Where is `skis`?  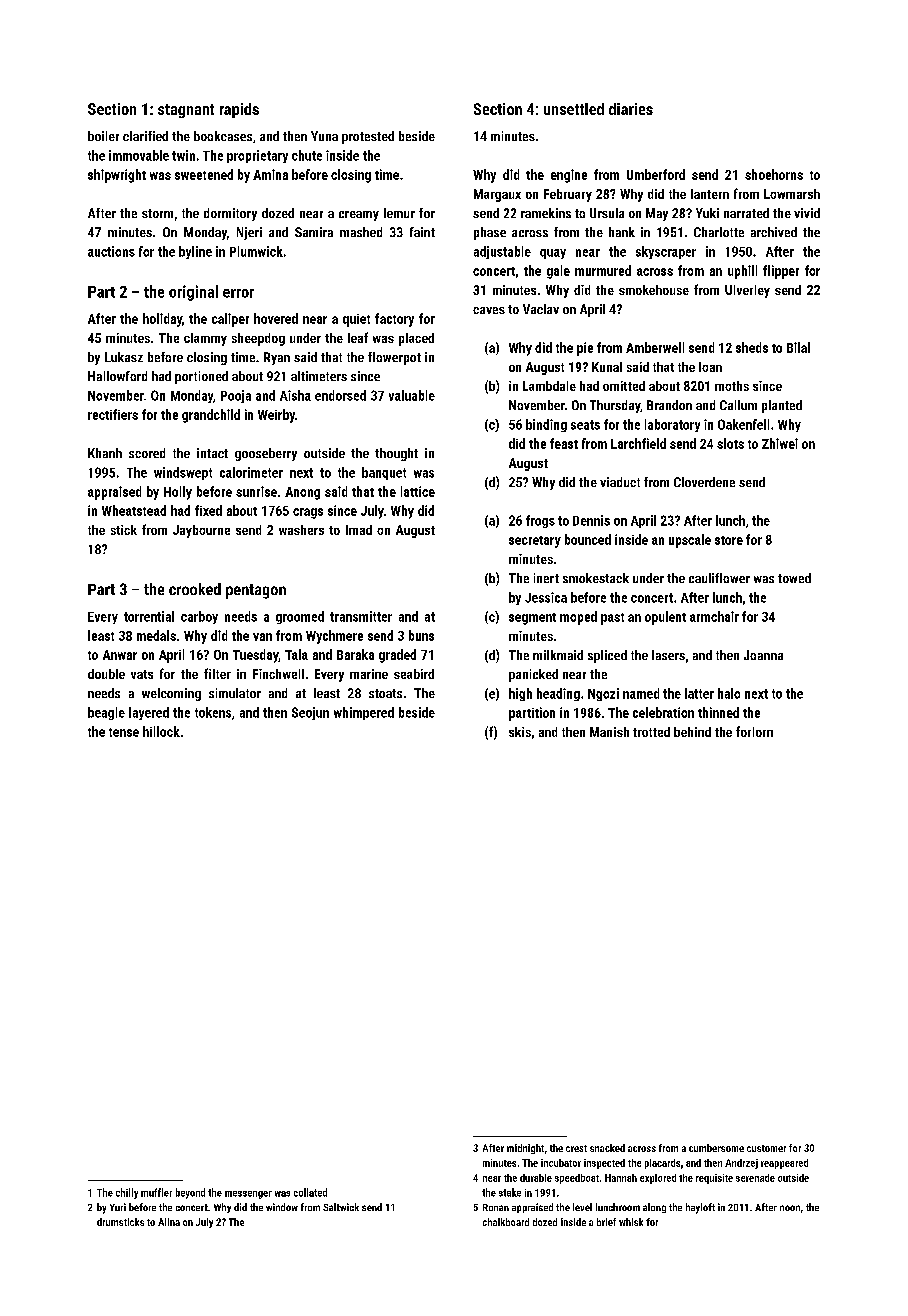 skis is located at coordinates (520, 732).
